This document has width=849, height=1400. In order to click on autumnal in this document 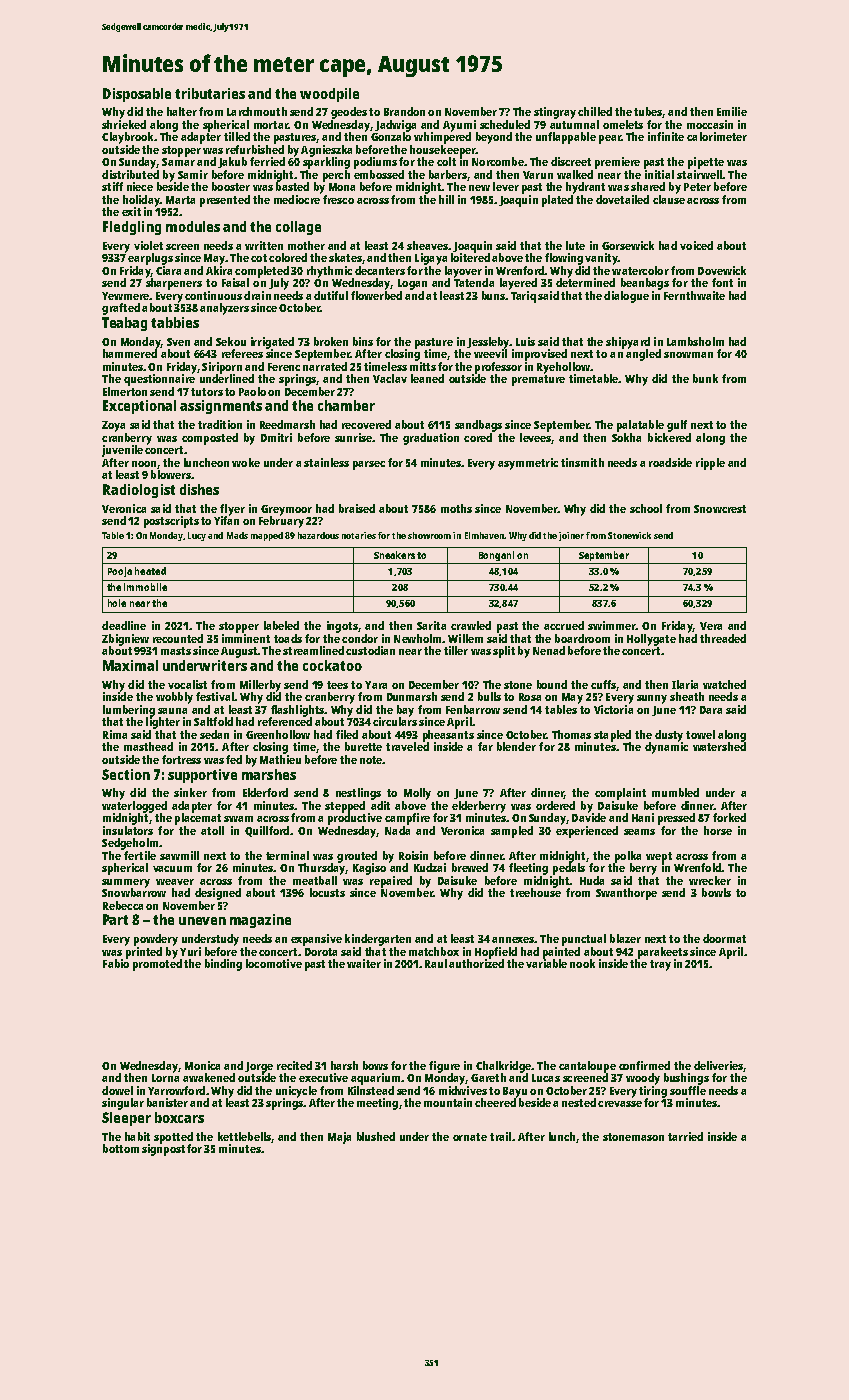, I will do `click(574, 124)`.
